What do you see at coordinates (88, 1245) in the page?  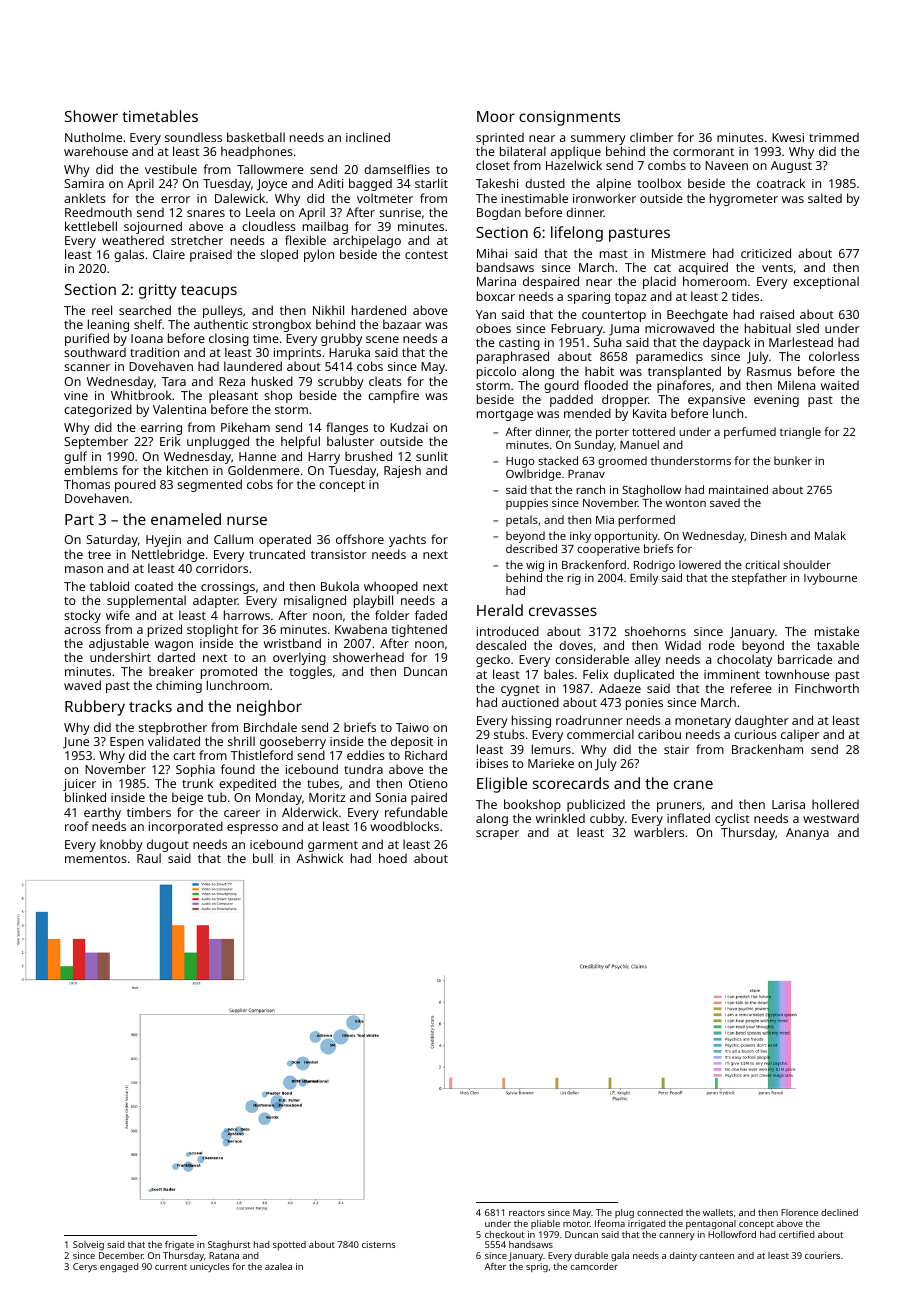 I see `Solveig` at bounding box center [88, 1245].
